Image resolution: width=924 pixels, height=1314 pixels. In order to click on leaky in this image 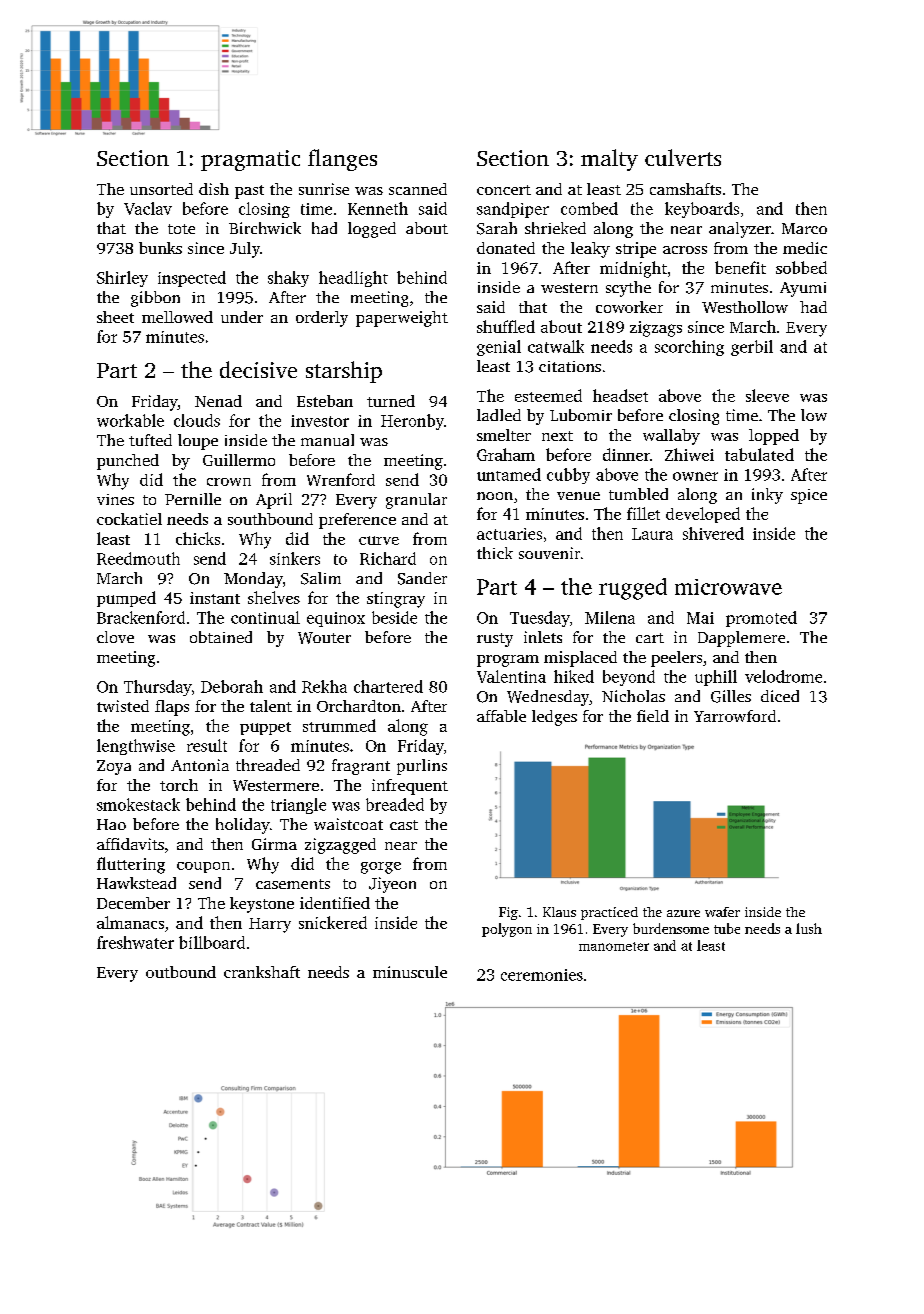, I will do `click(590, 250)`.
